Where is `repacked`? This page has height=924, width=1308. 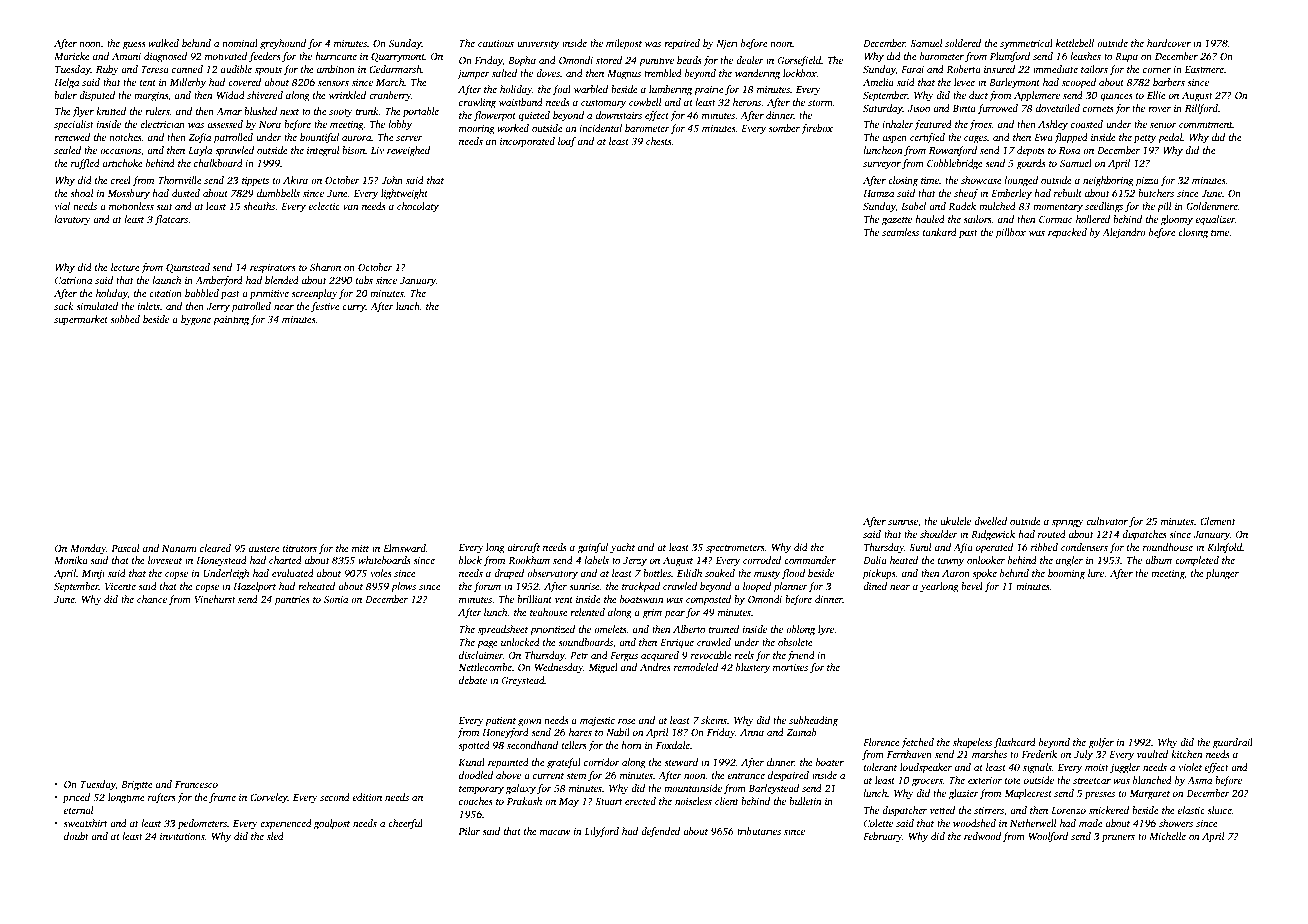 repacked is located at coordinates (1067, 233).
